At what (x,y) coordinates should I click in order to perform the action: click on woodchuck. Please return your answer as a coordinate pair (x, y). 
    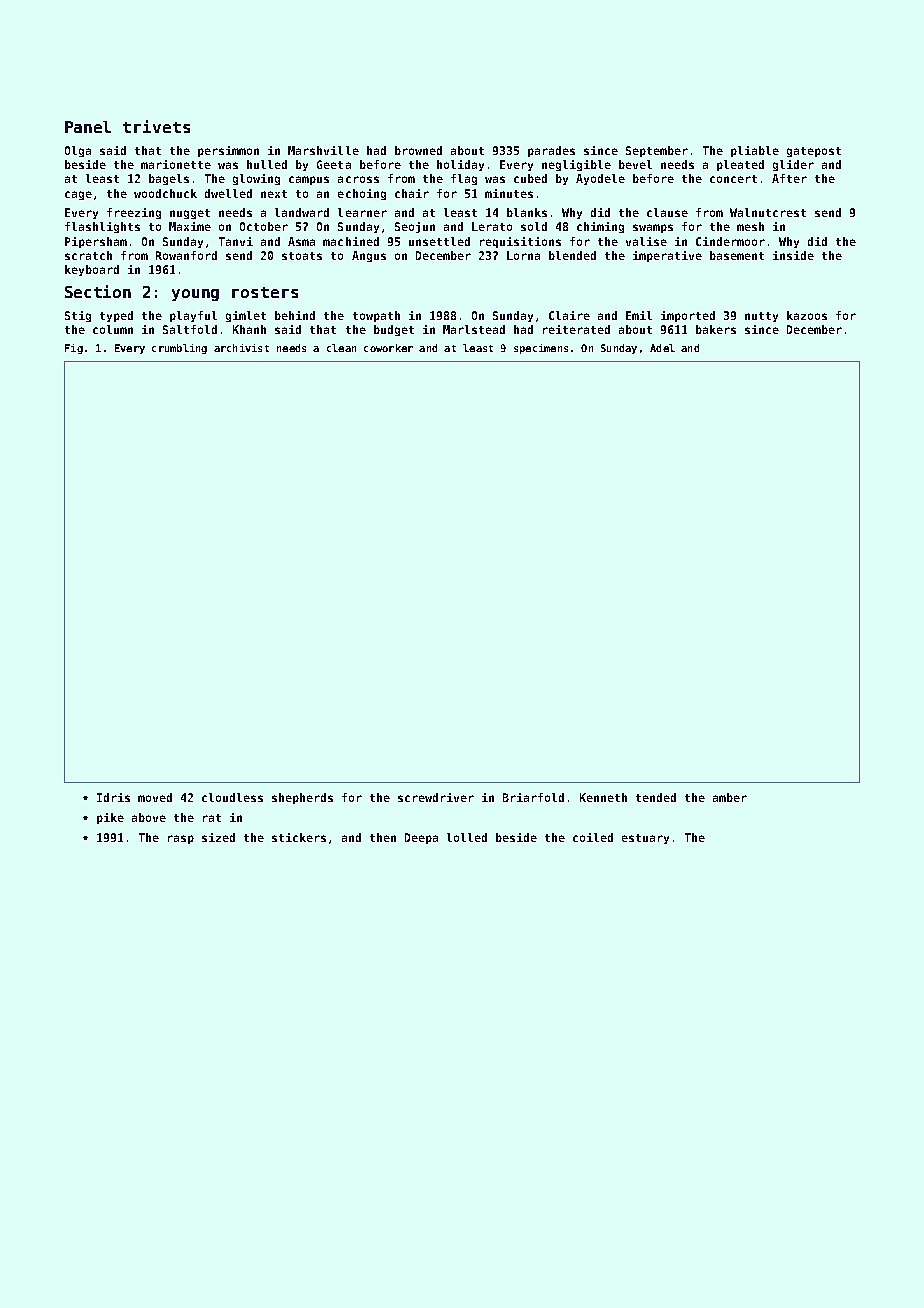
    Looking at the image, I should click on (165, 193).
